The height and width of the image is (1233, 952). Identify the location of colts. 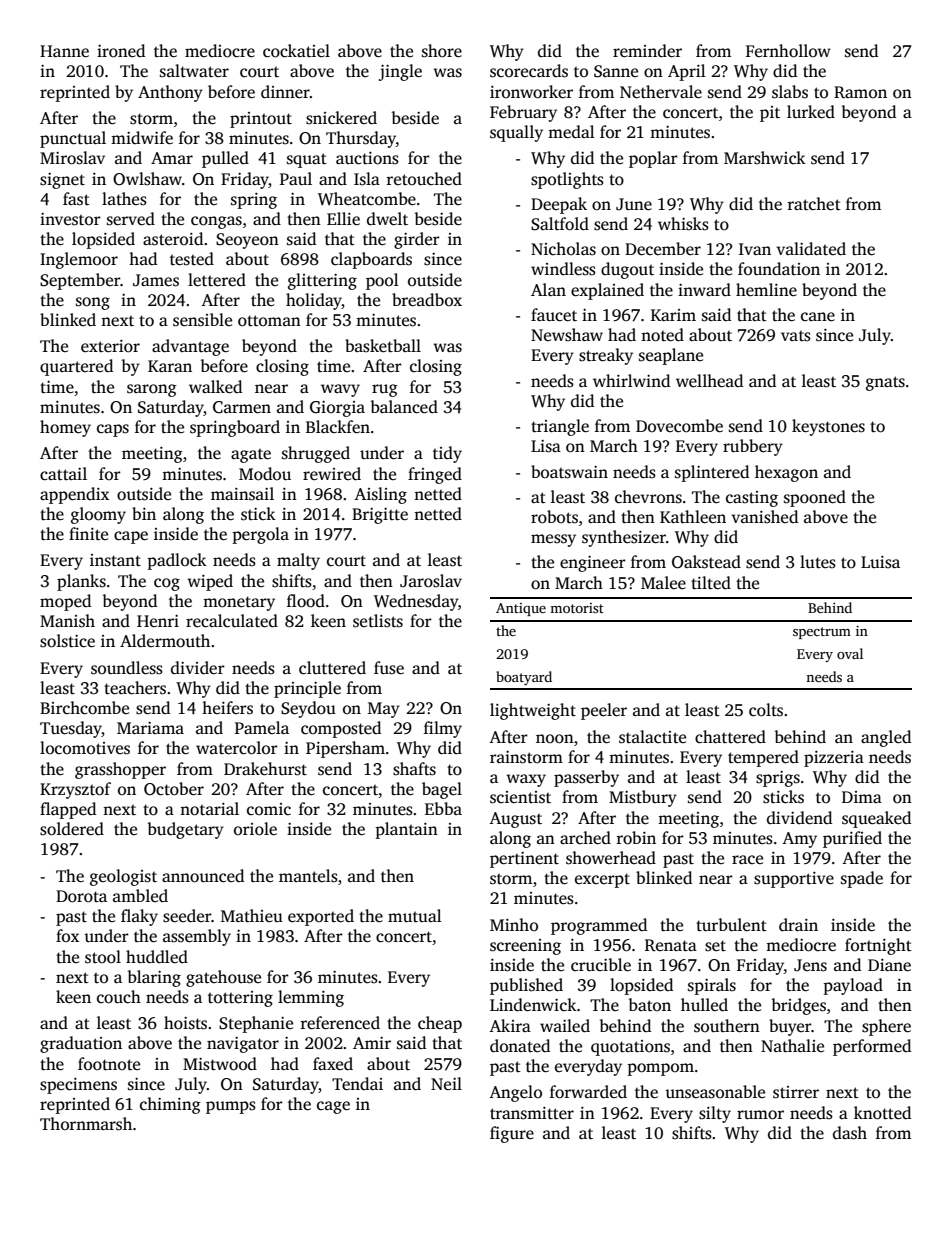
(766, 710).
